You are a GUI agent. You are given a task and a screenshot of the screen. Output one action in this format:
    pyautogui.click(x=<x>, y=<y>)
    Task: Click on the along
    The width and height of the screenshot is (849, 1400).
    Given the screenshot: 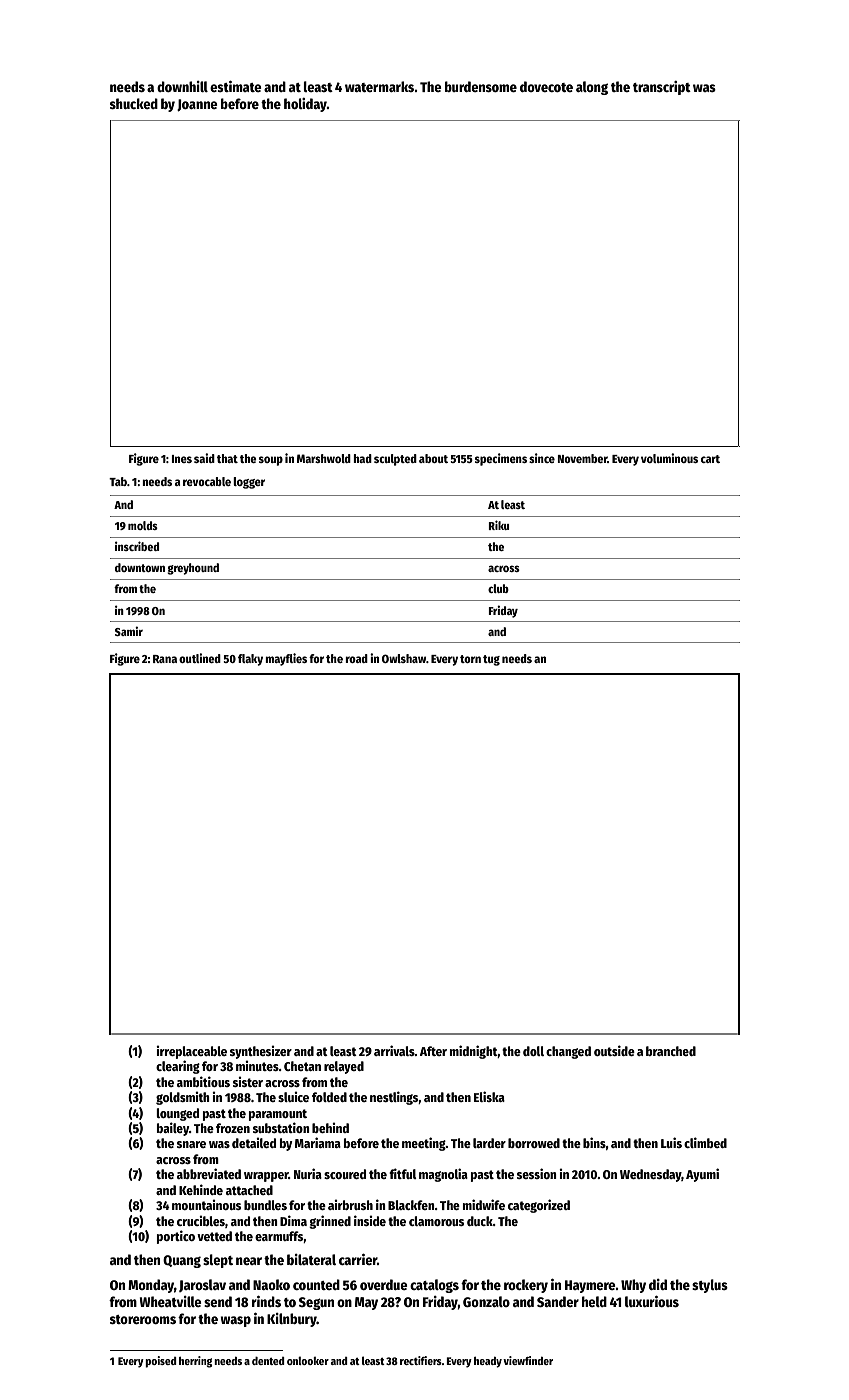 What is the action you would take?
    pyautogui.click(x=592, y=88)
